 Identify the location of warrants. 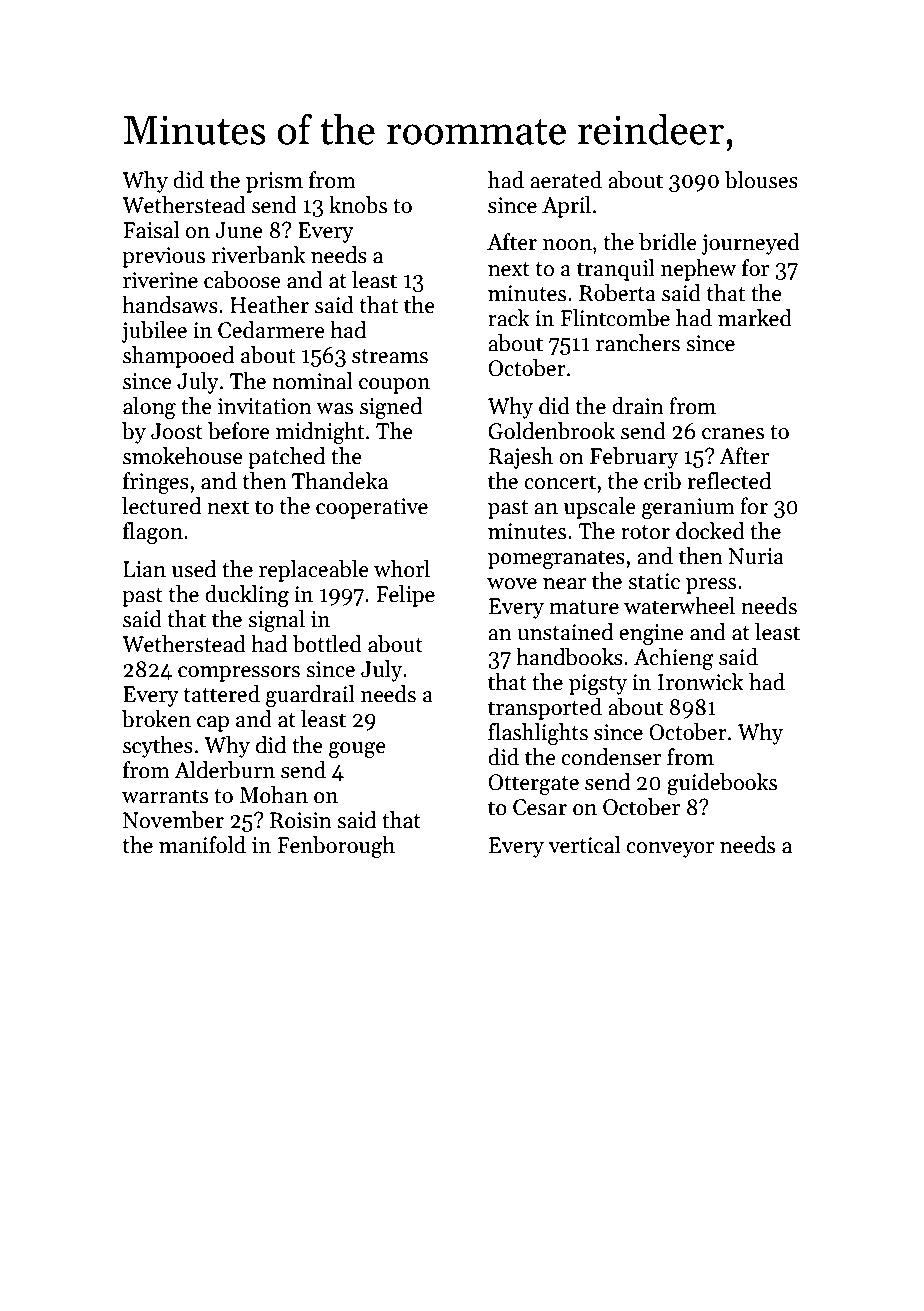
(165, 796).
